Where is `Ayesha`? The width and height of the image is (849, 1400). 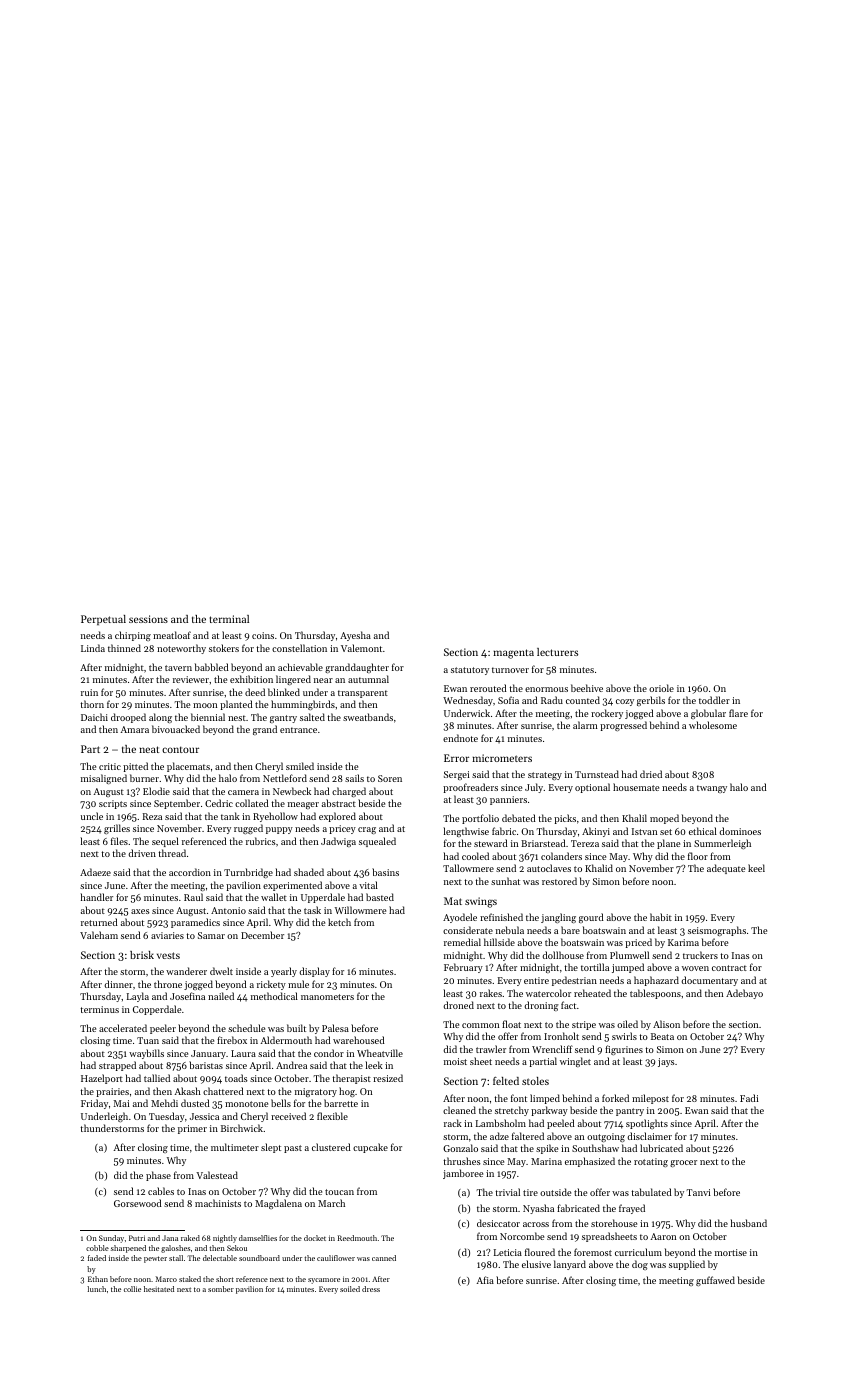 Ayesha is located at coordinates (355, 636).
